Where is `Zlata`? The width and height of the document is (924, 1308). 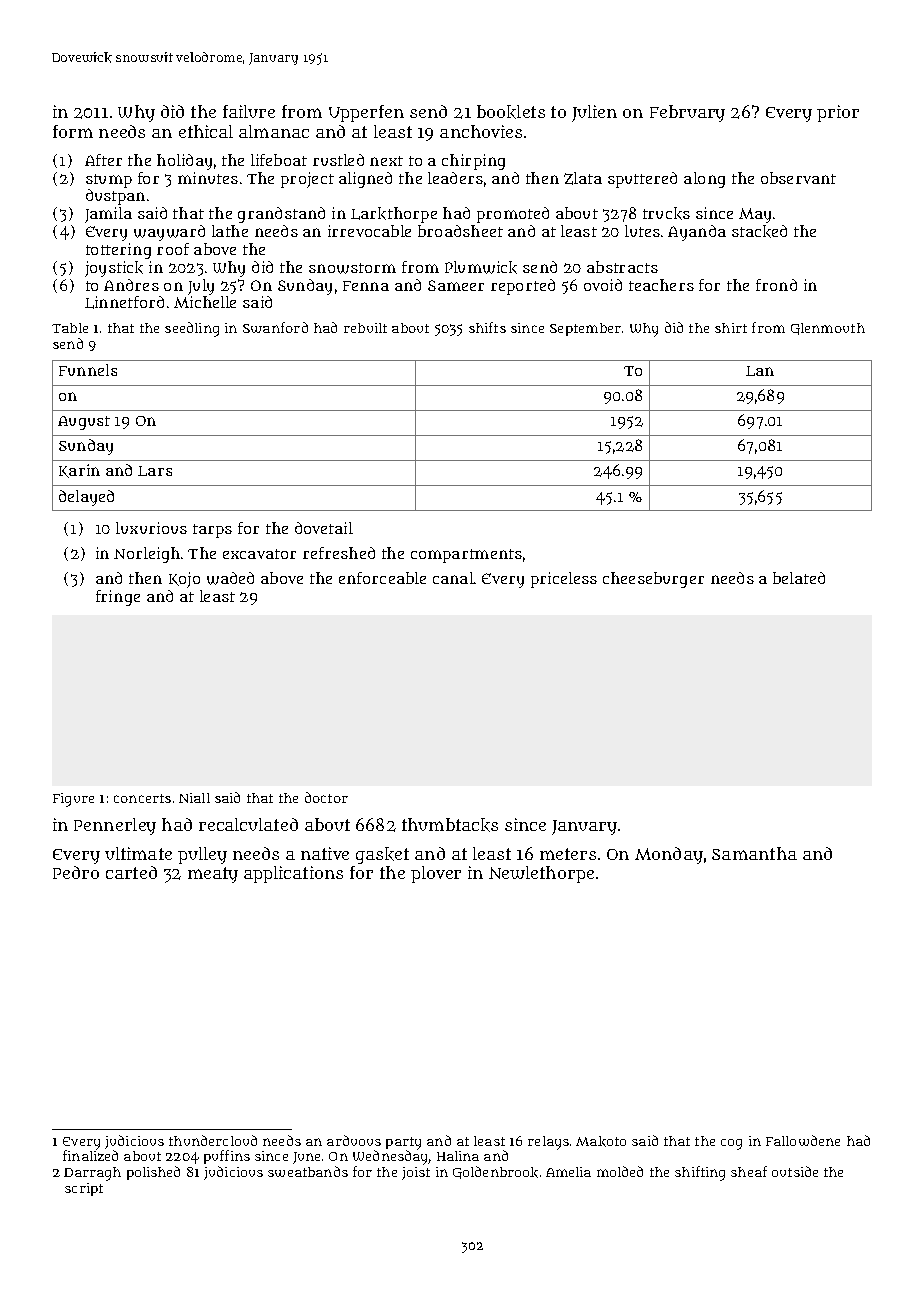
Zlata is located at coordinates (583, 178).
